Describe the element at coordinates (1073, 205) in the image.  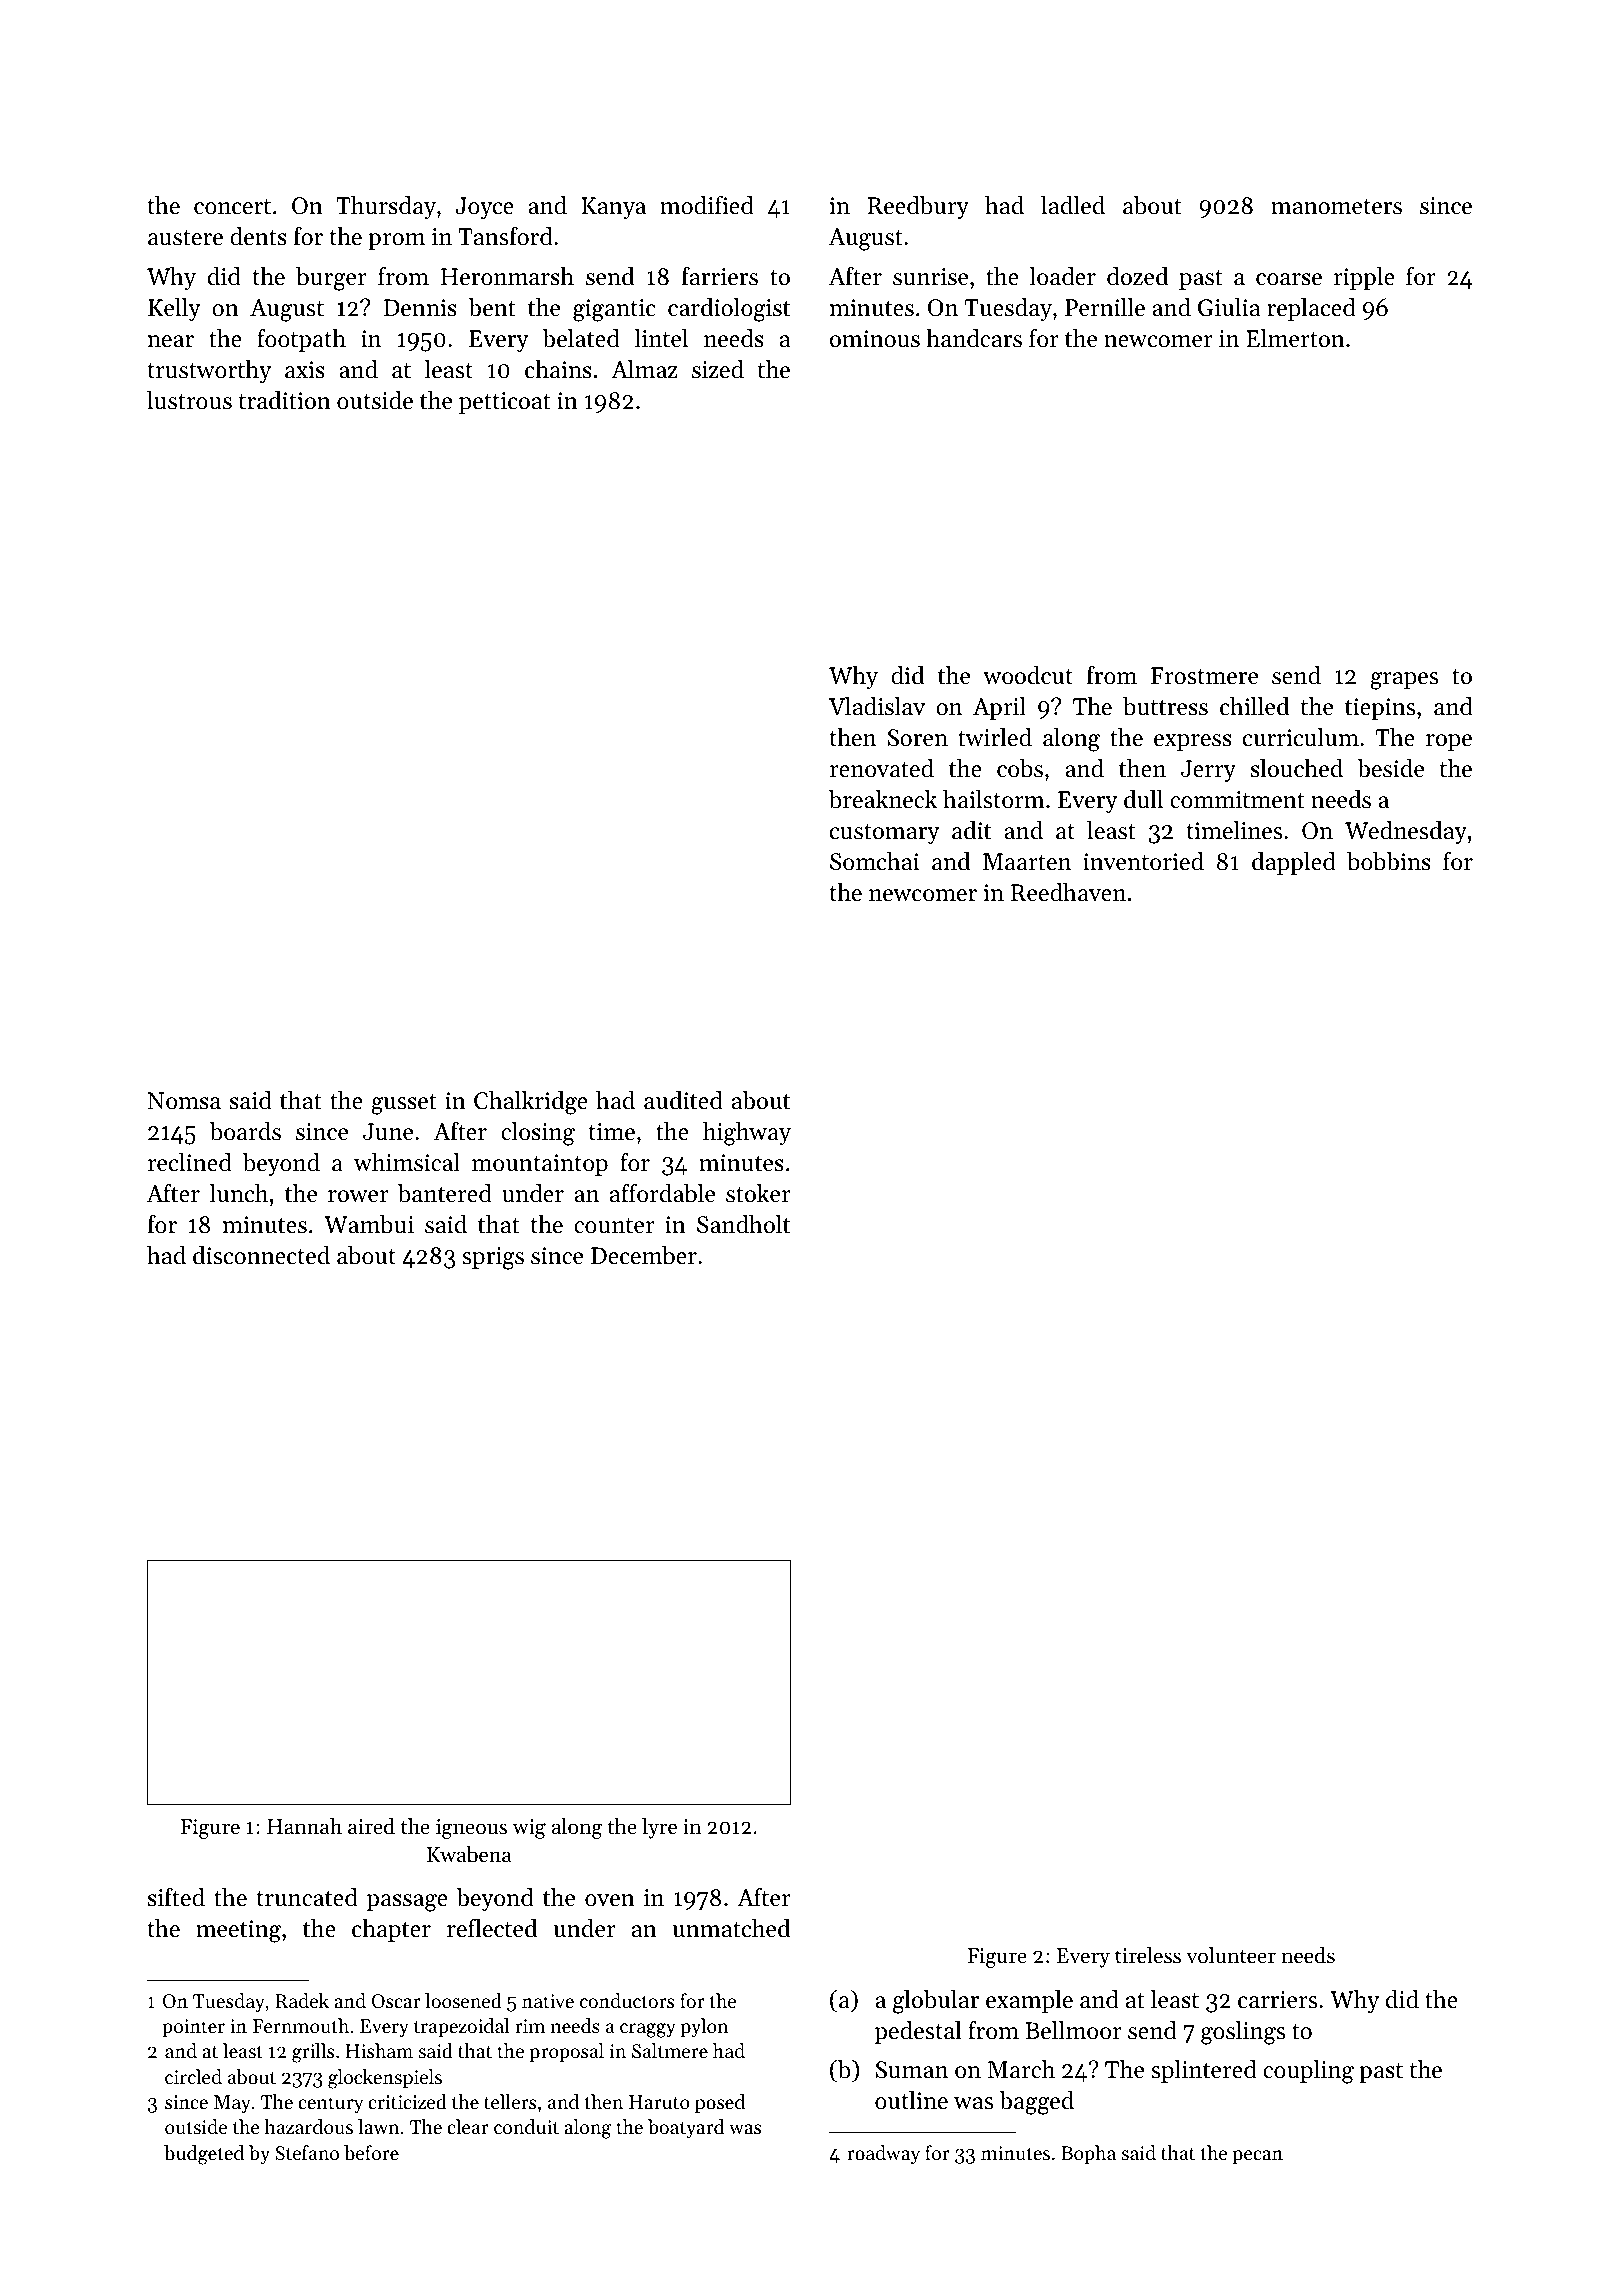
I see `ladled` at that location.
